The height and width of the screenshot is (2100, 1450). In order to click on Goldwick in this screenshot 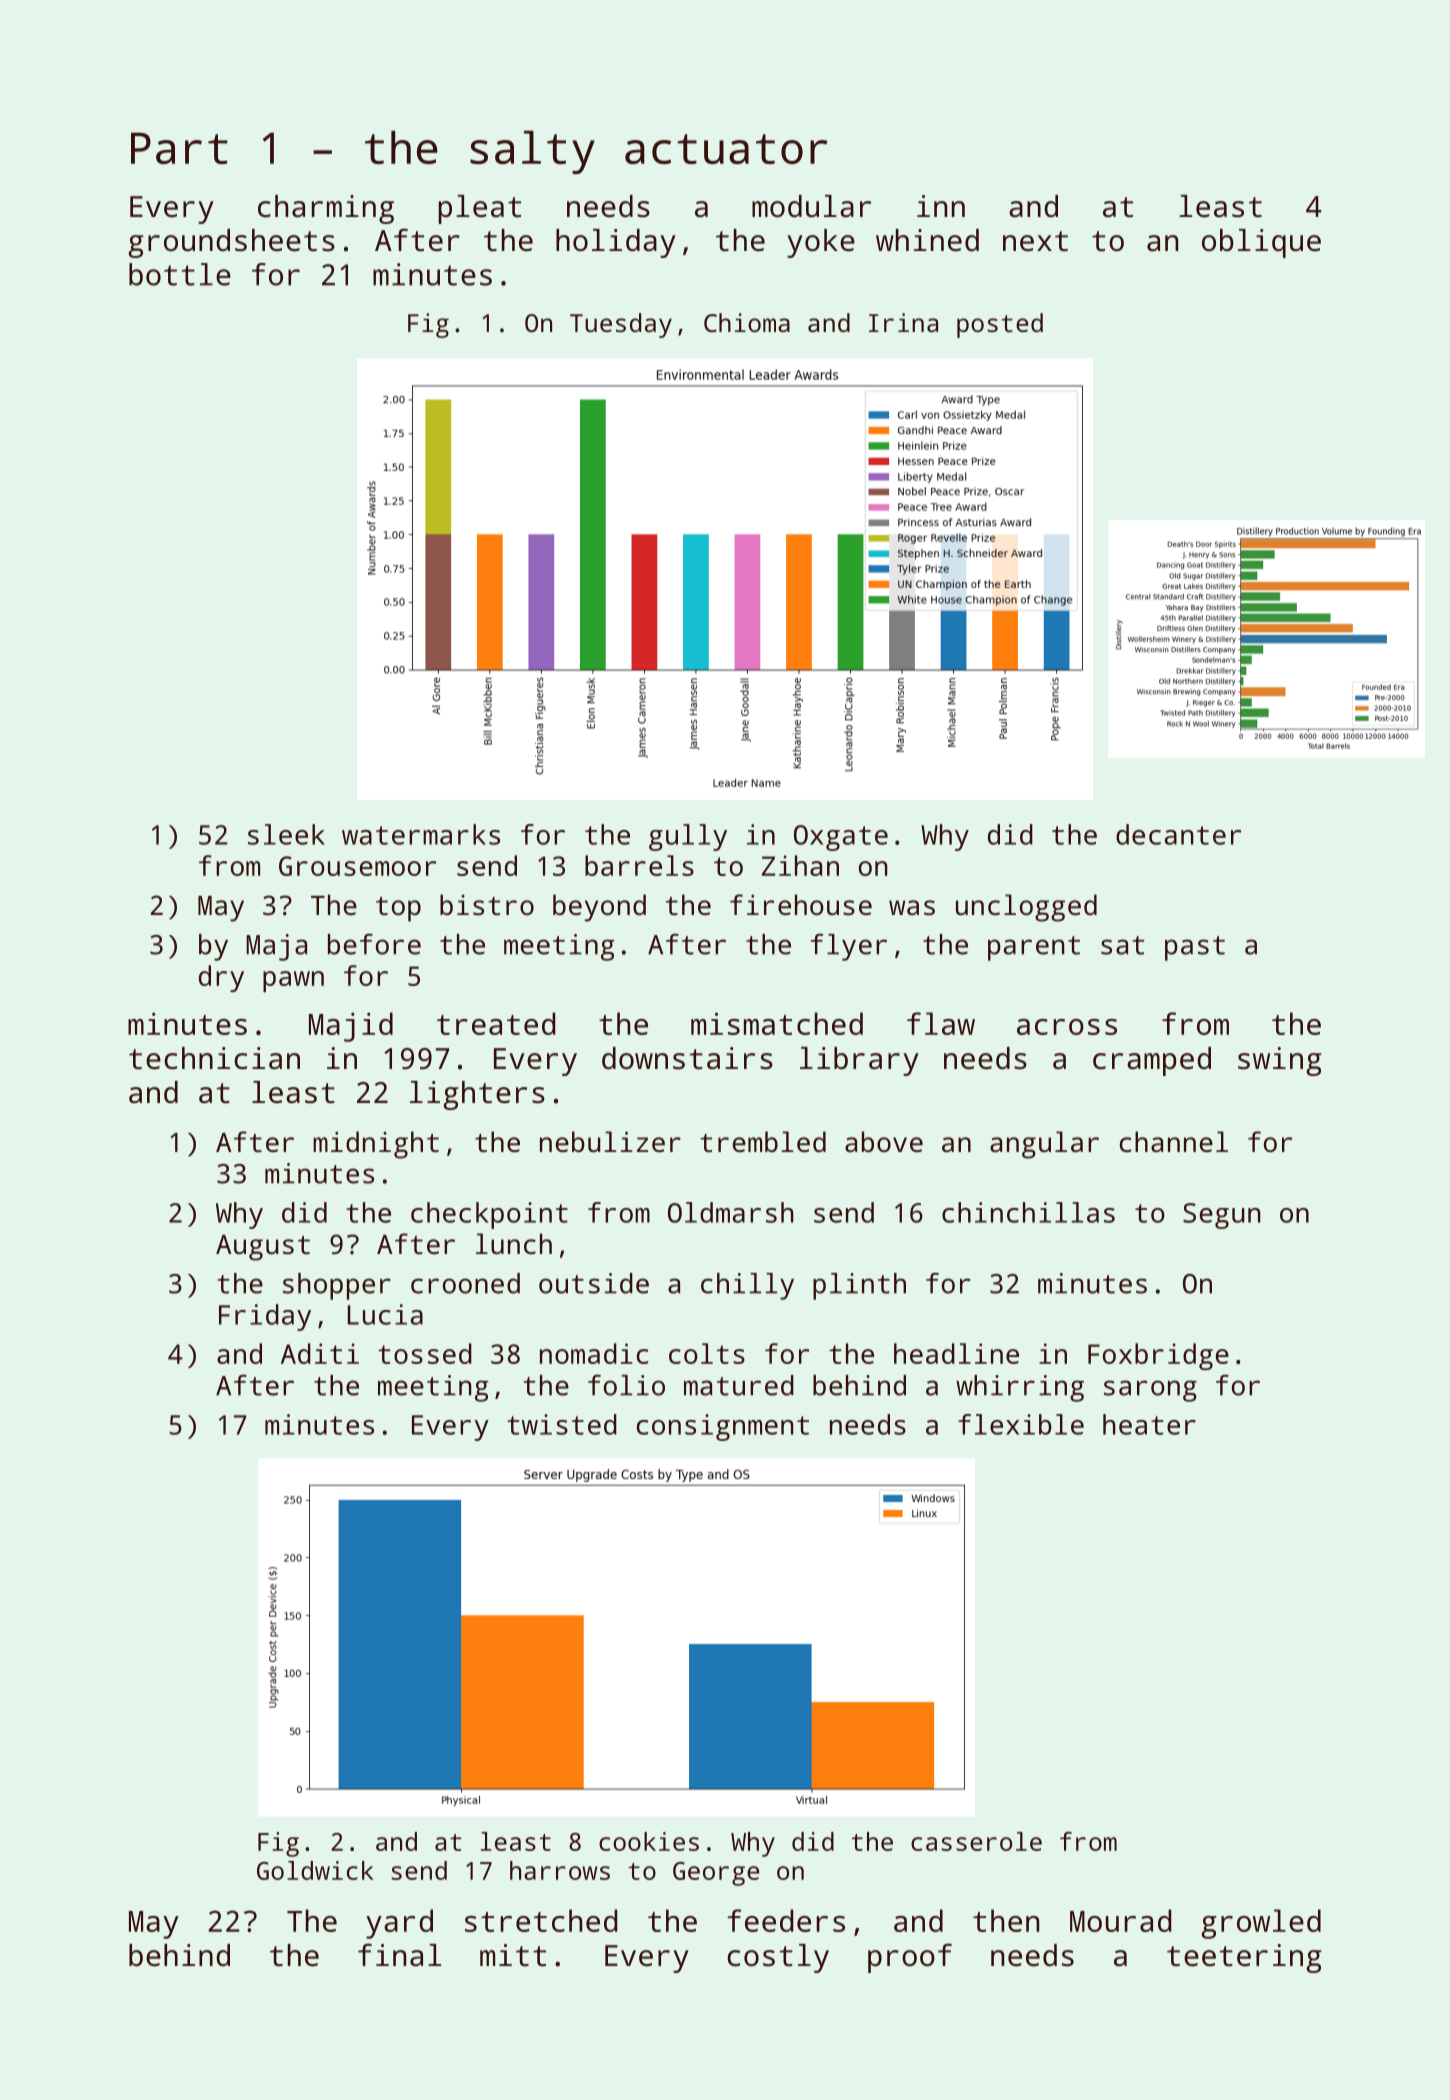, I will do `click(315, 1870)`.
